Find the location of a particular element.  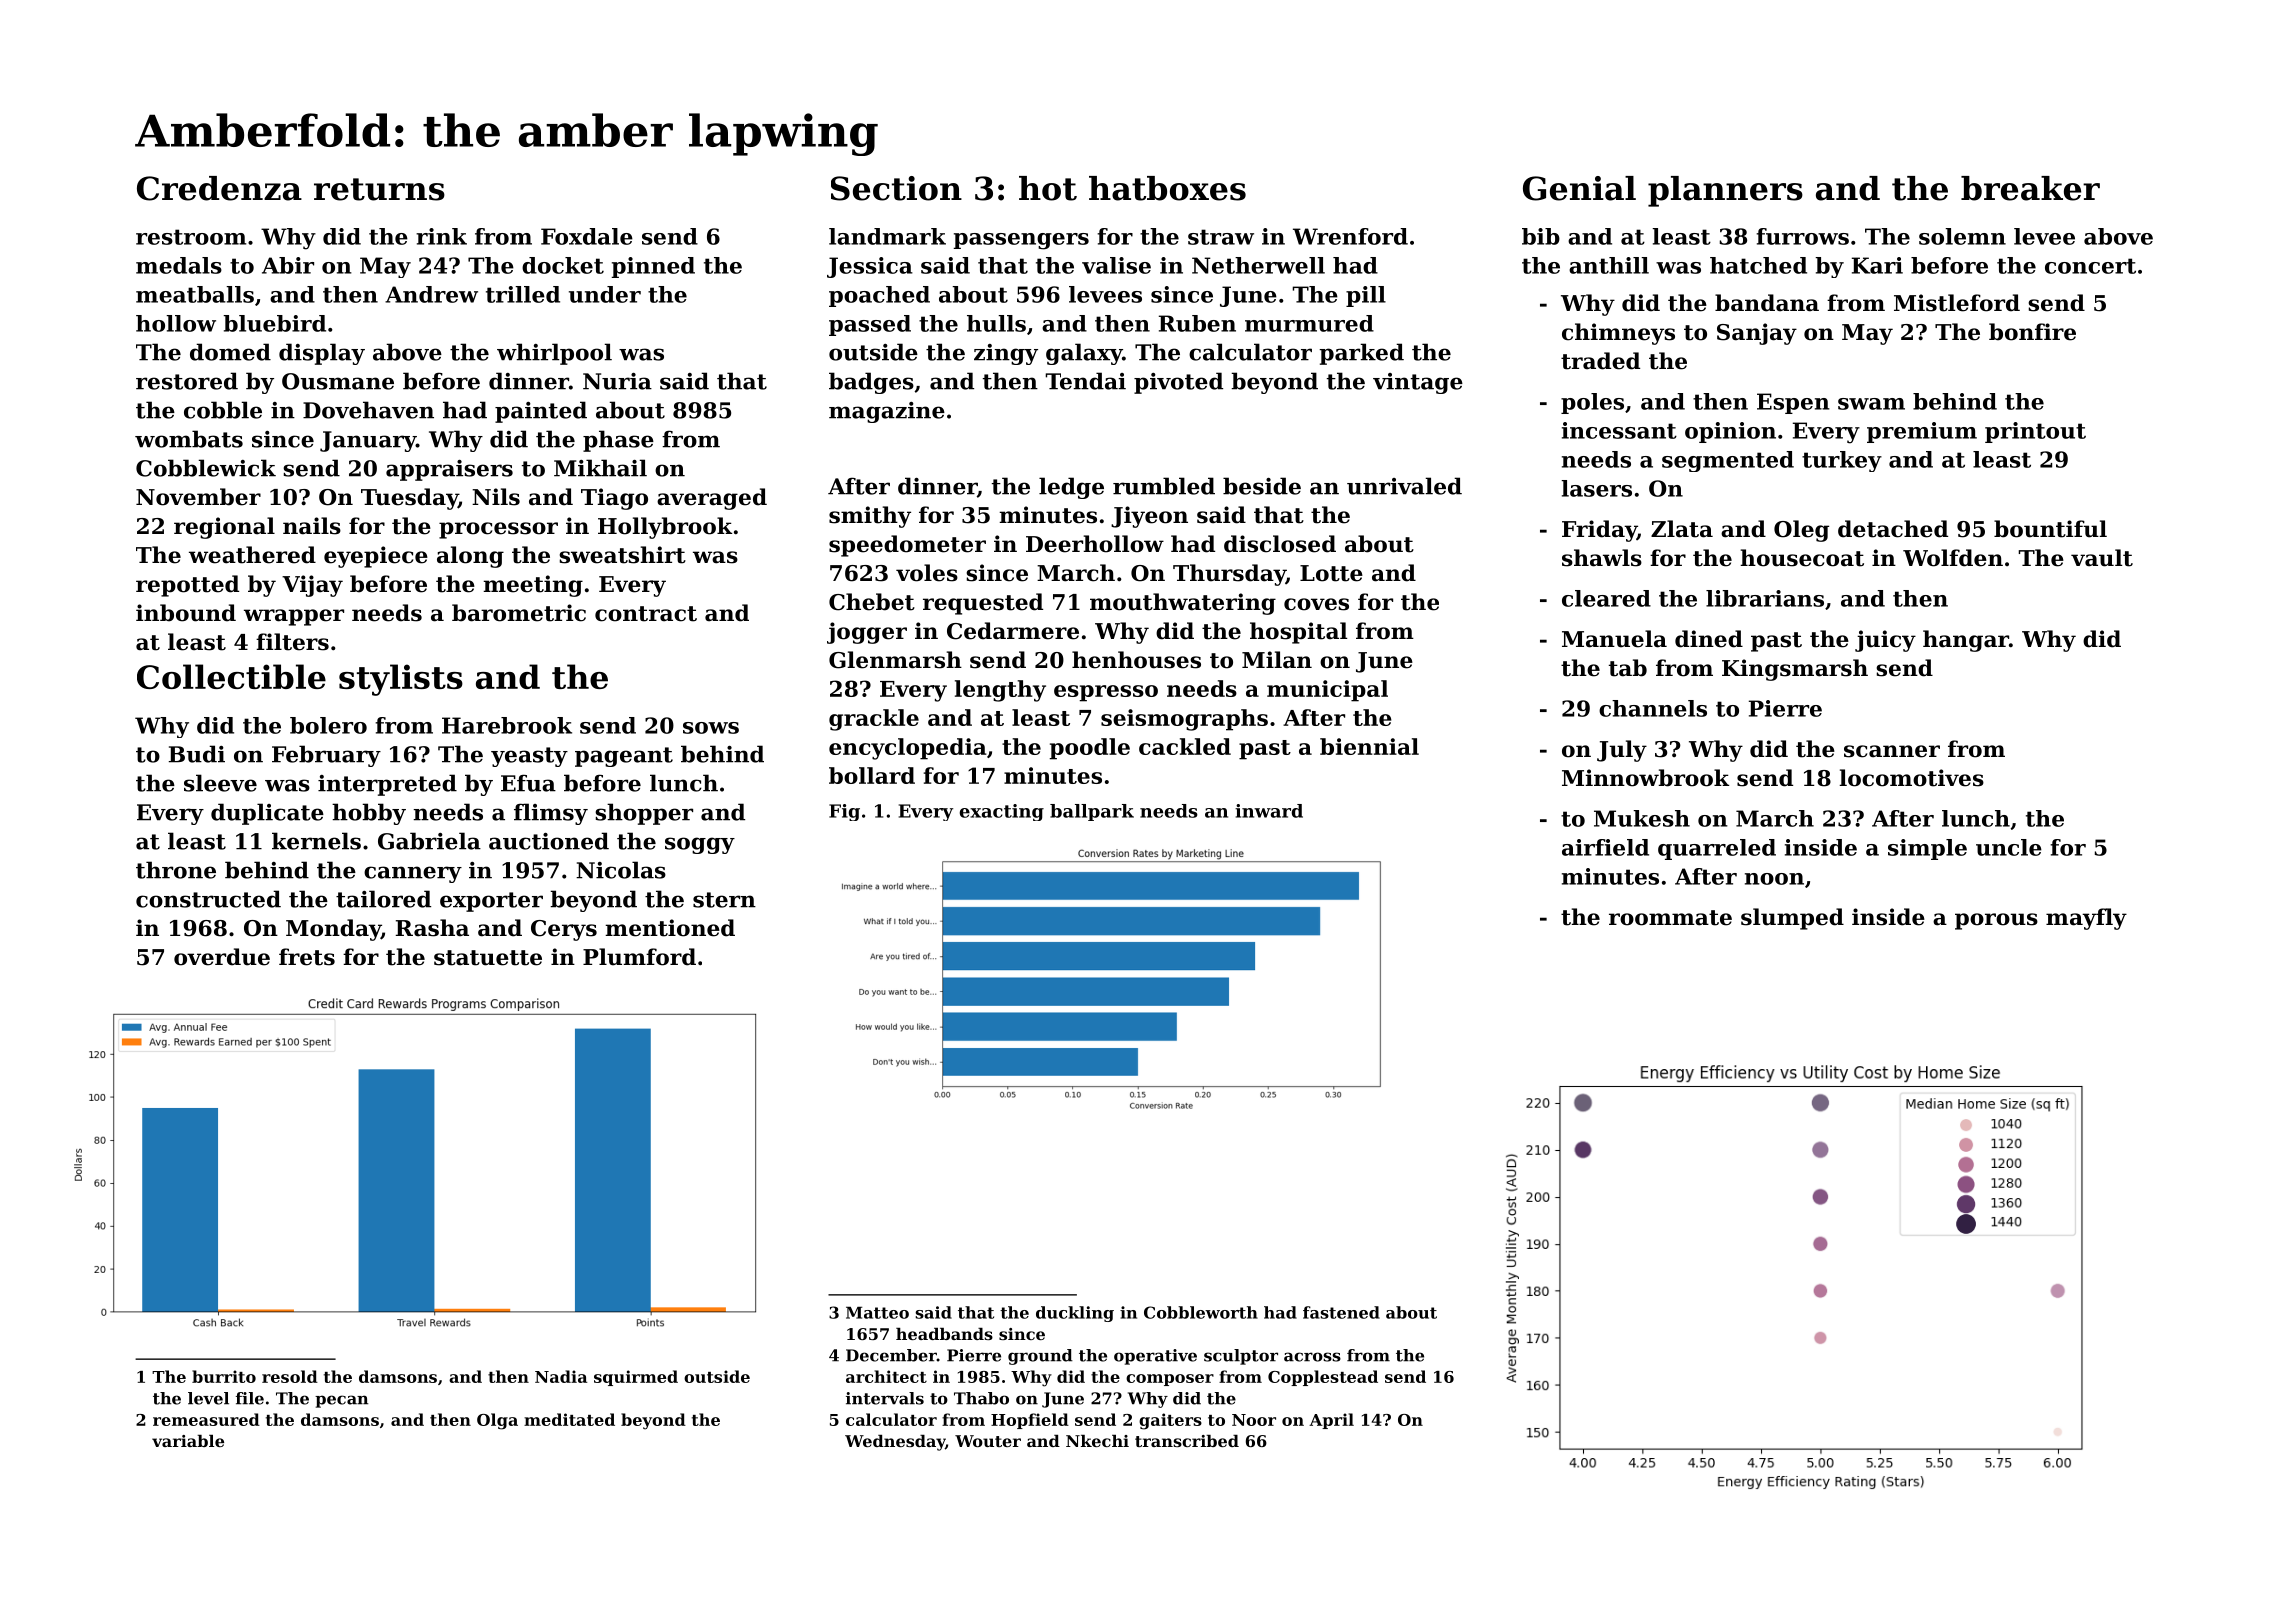

slumped is located at coordinates (1792, 919).
